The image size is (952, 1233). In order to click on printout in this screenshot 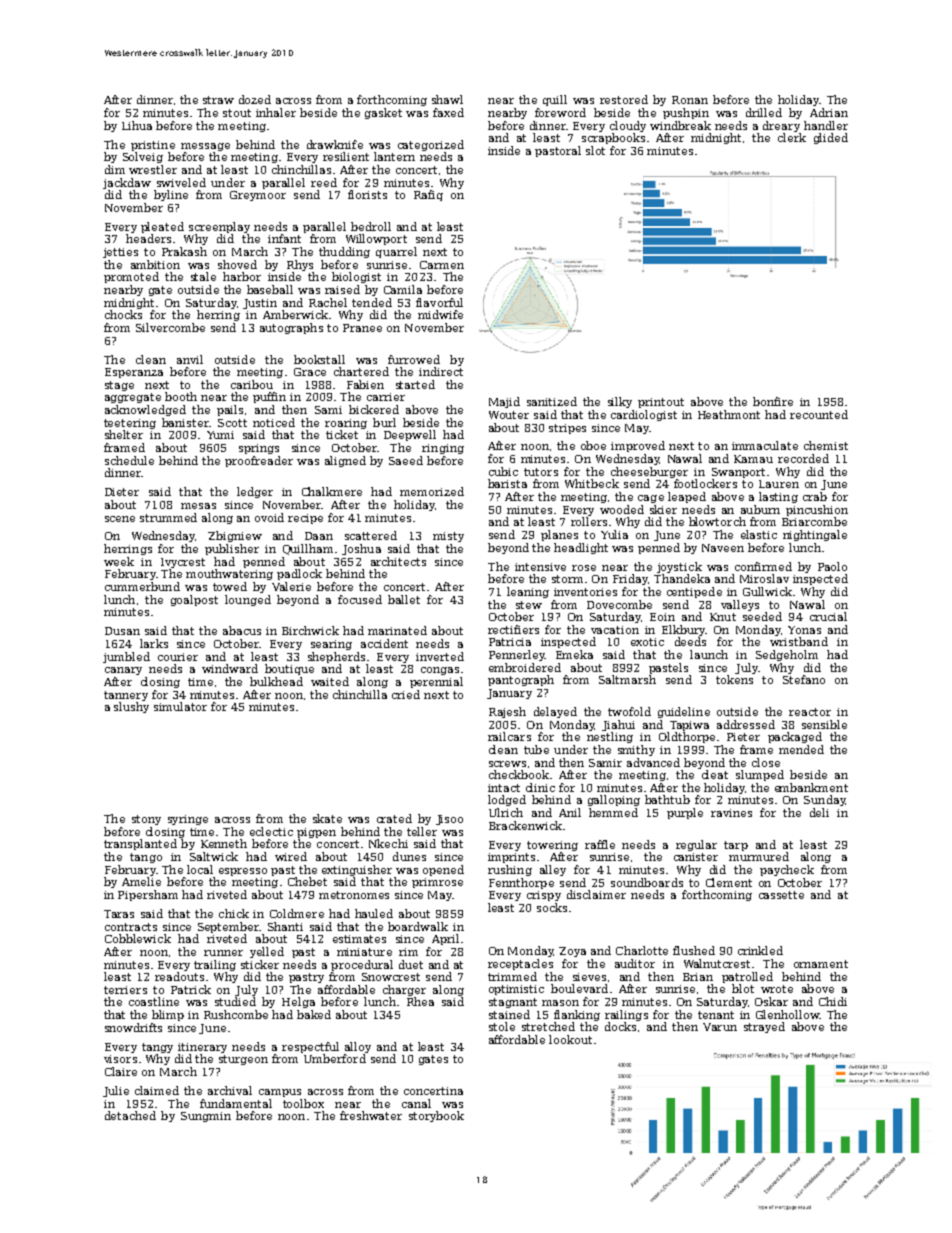, I will do `click(661, 403)`.
